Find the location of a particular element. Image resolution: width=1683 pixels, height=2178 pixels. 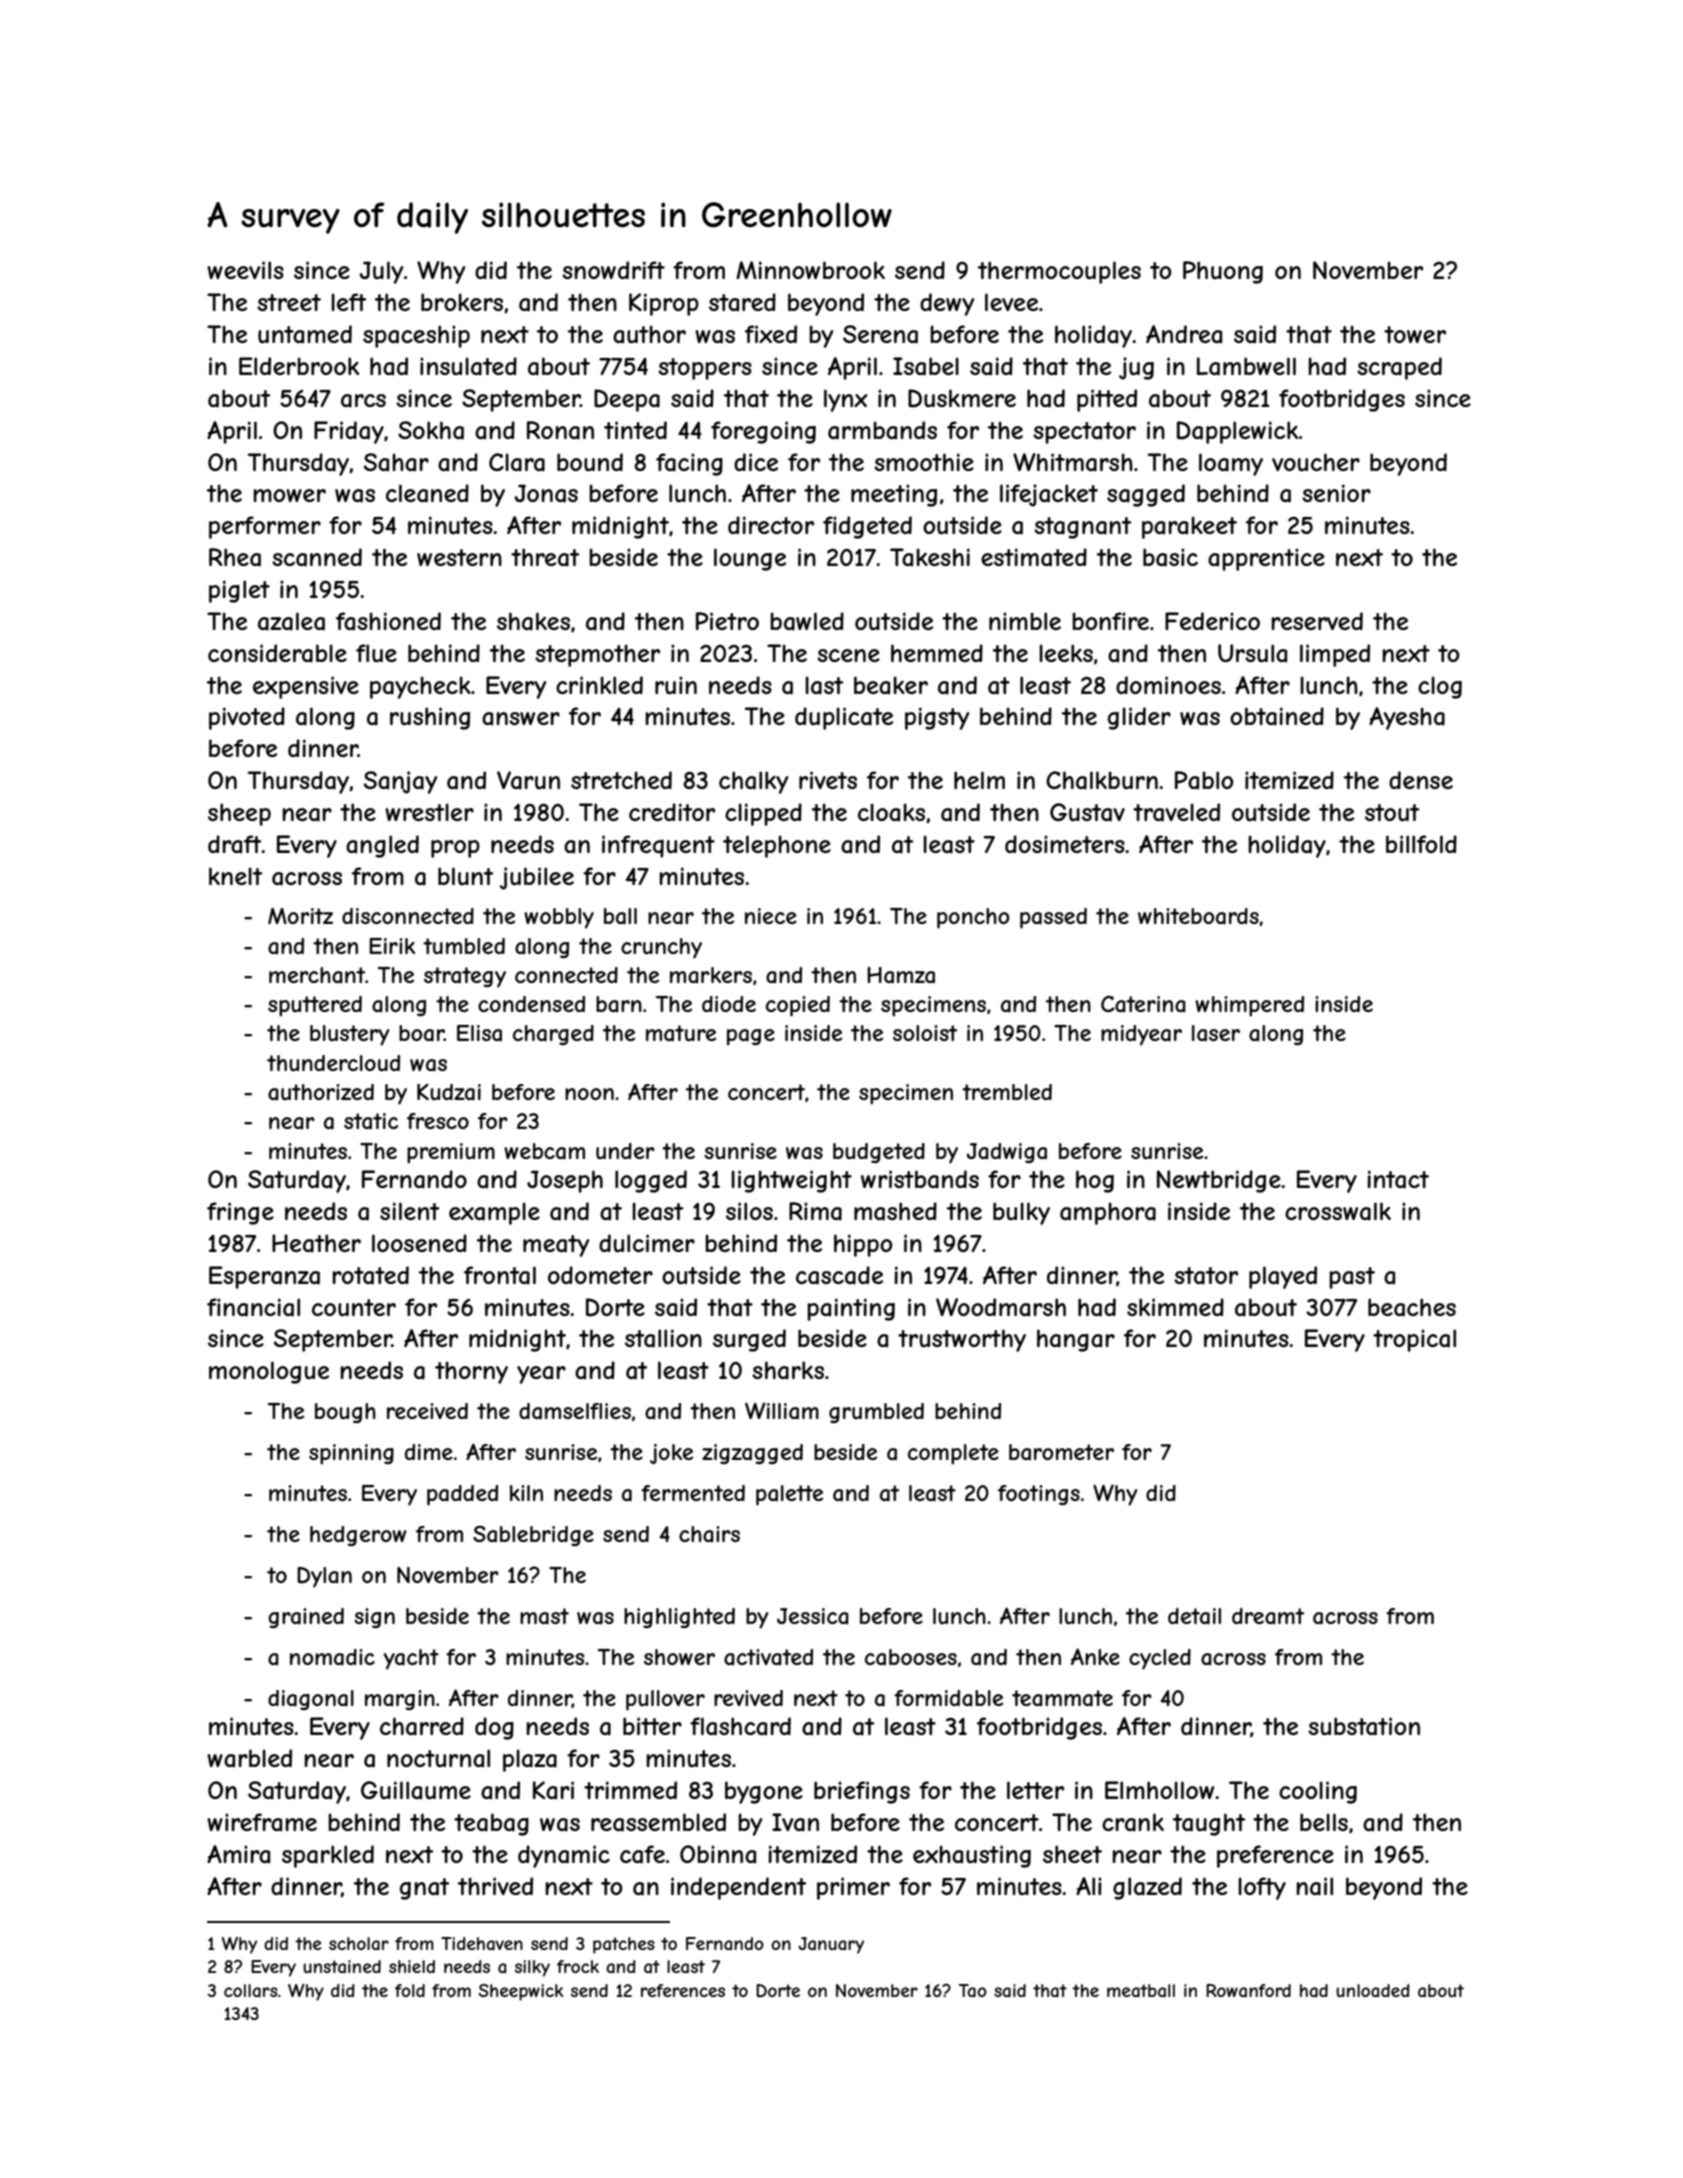

lightweight is located at coordinates (791, 1181).
